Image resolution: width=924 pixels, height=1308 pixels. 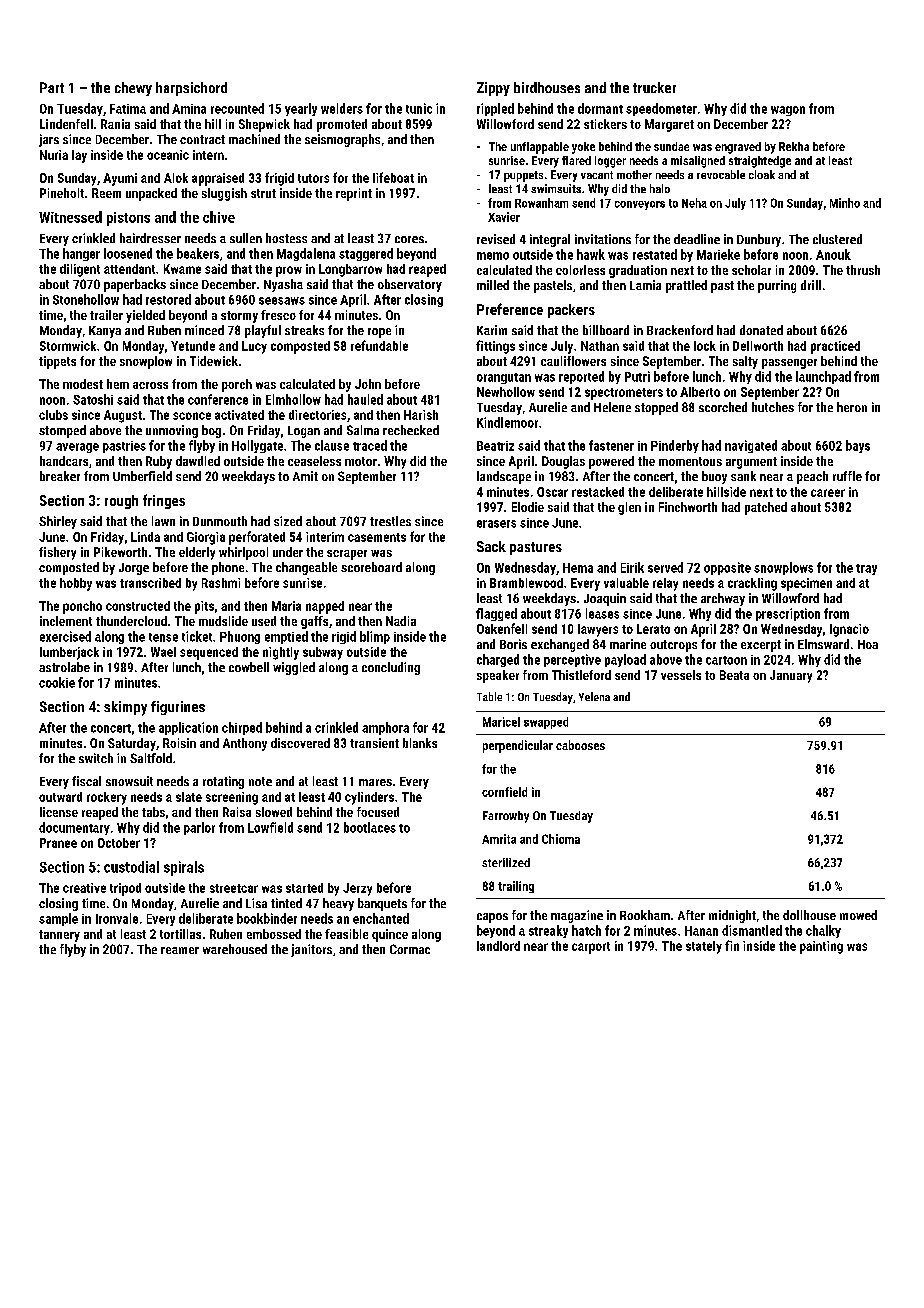 I want to click on trestles, so click(x=390, y=521).
